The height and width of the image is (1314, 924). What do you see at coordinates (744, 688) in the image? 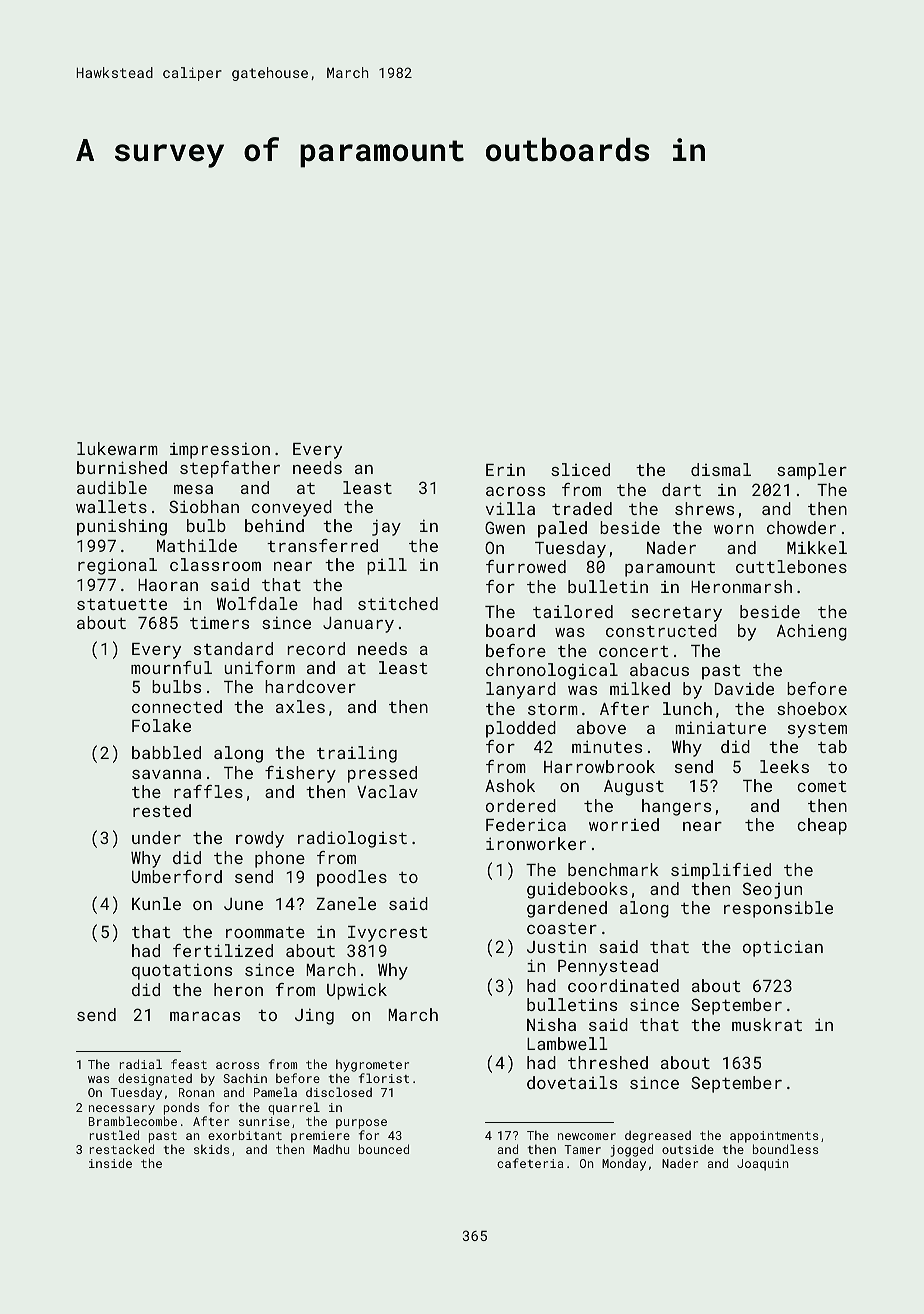
I see `Davide` at bounding box center [744, 688].
